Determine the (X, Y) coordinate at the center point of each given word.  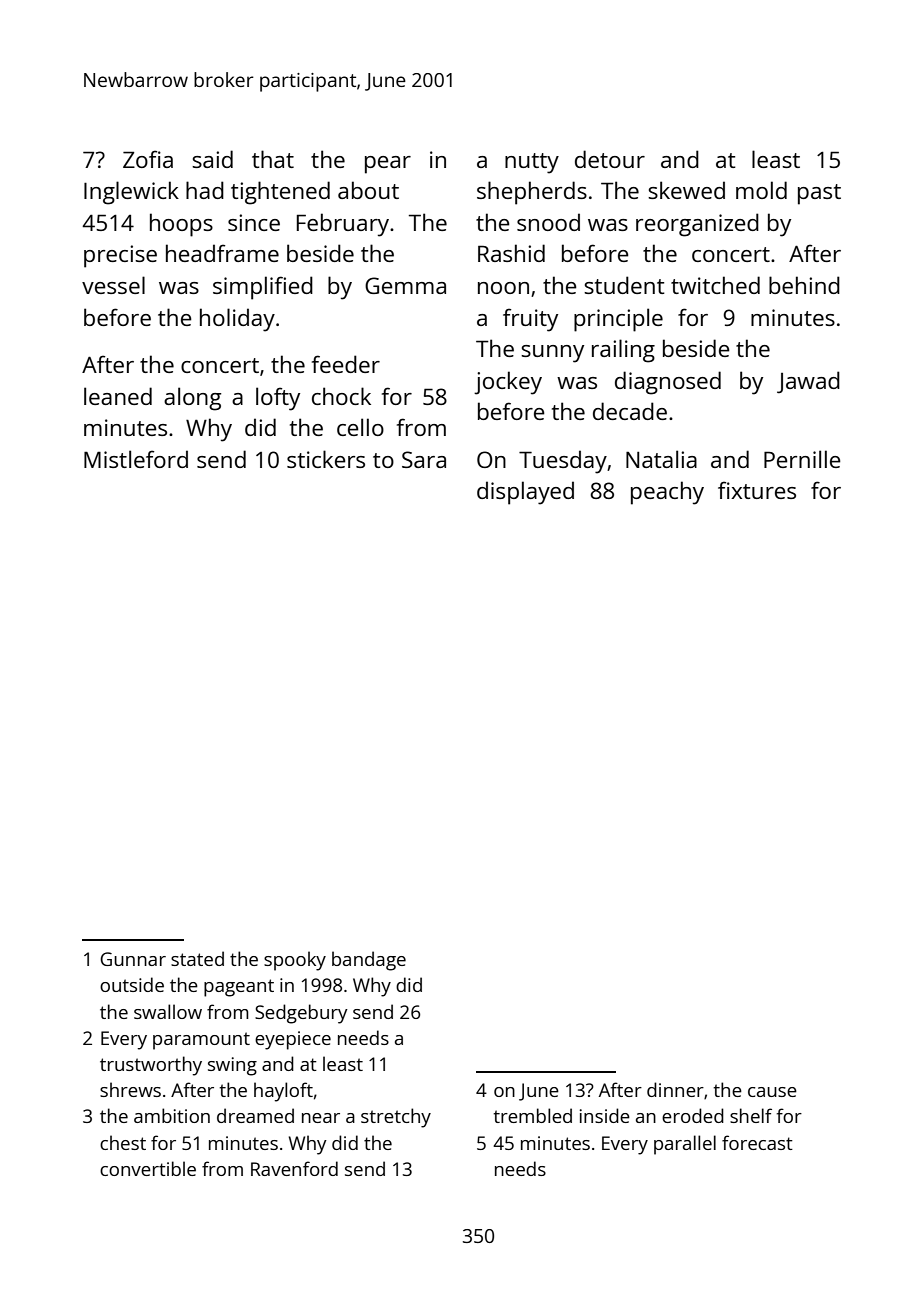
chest (123, 1142)
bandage (369, 961)
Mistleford (136, 459)
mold (761, 190)
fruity (530, 320)
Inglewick (131, 193)
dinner (675, 1089)
